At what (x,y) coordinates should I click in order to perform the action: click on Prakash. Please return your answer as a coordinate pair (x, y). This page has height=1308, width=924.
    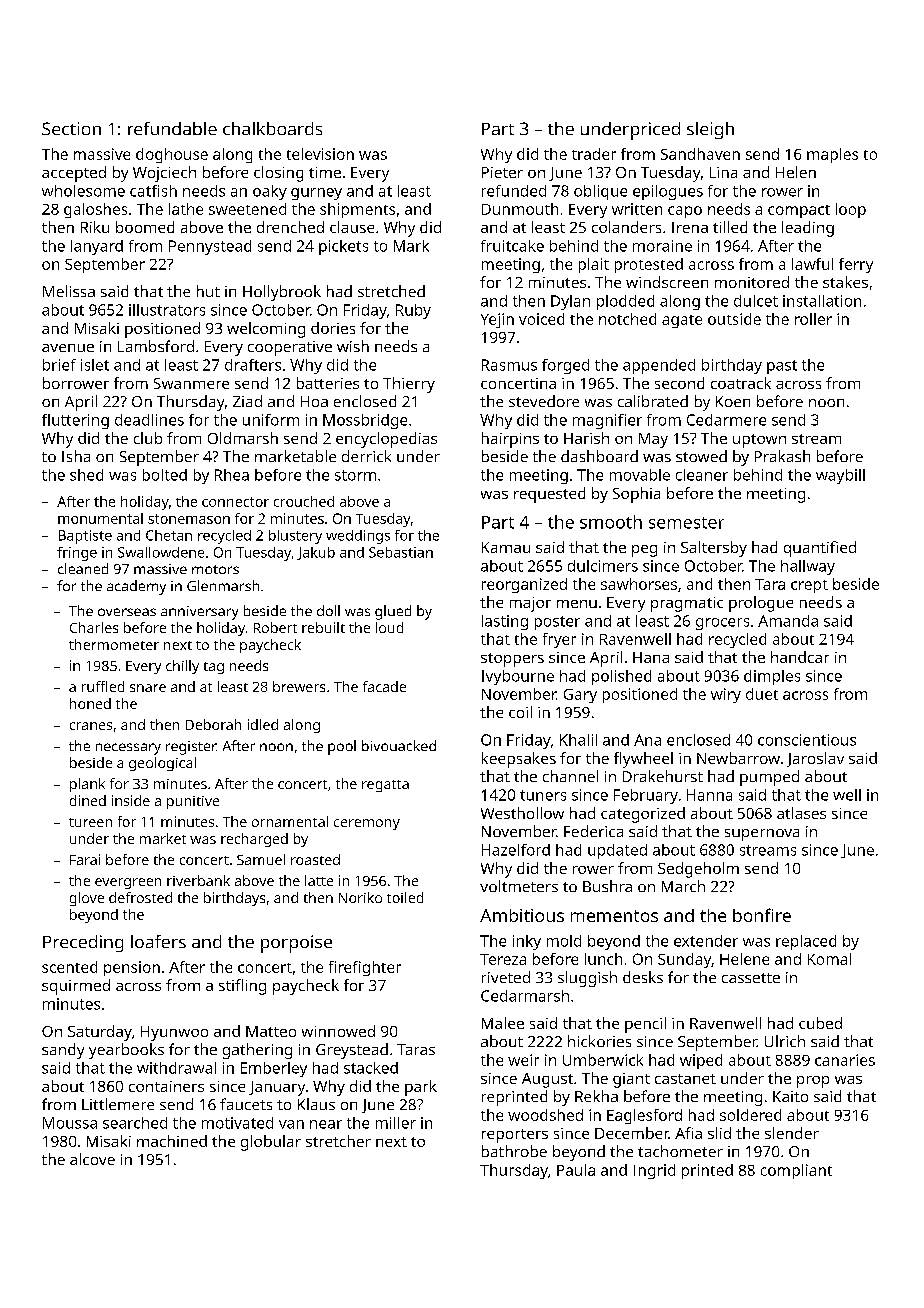
    Looking at the image, I should click on (782, 456).
